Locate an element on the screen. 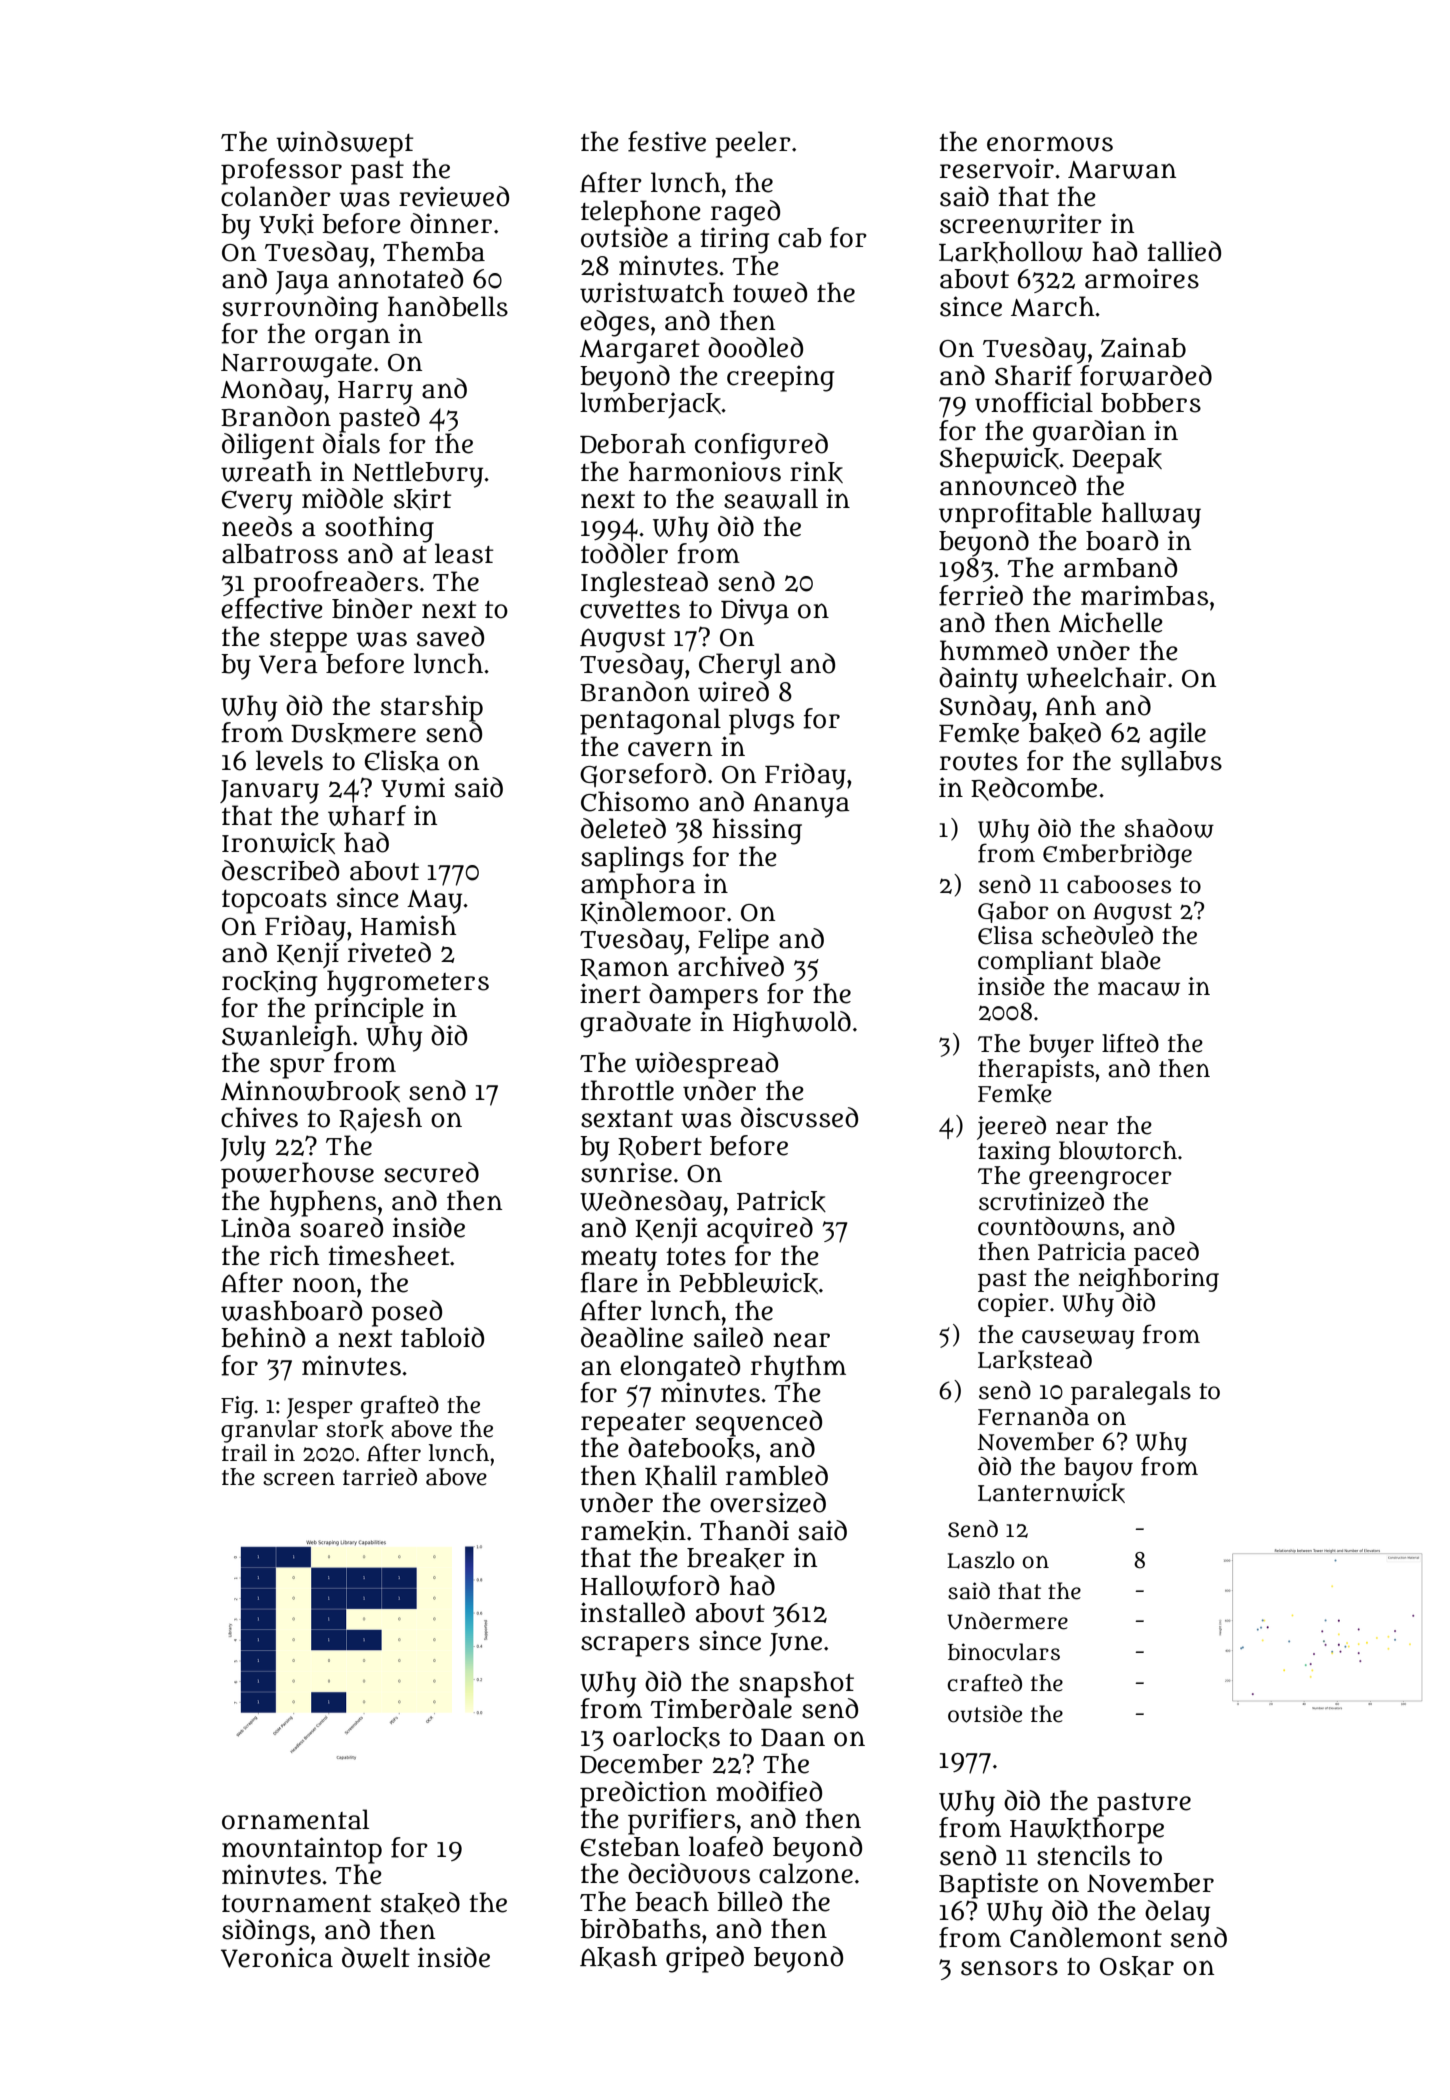 The height and width of the screenshot is (2100, 1450). seawall is located at coordinates (771, 498).
